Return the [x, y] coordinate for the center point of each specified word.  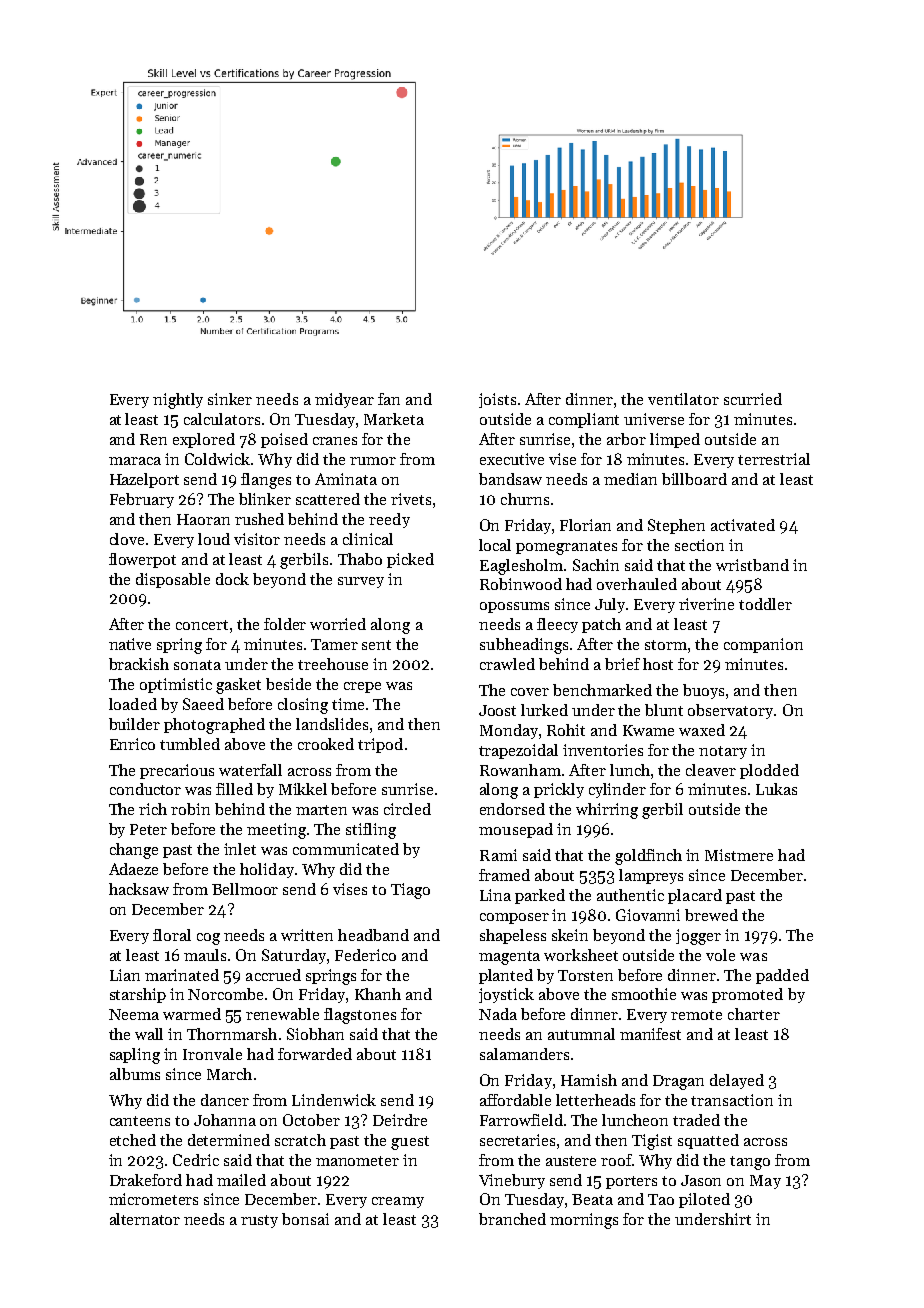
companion [763, 645]
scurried [753, 399]
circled [407, 809]
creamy [398, 1202]
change [134, 851]
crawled [507, 664]
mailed [241, 1180]
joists [497, 400]
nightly [178, 401]
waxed [702, 730]
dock [232, 579]
